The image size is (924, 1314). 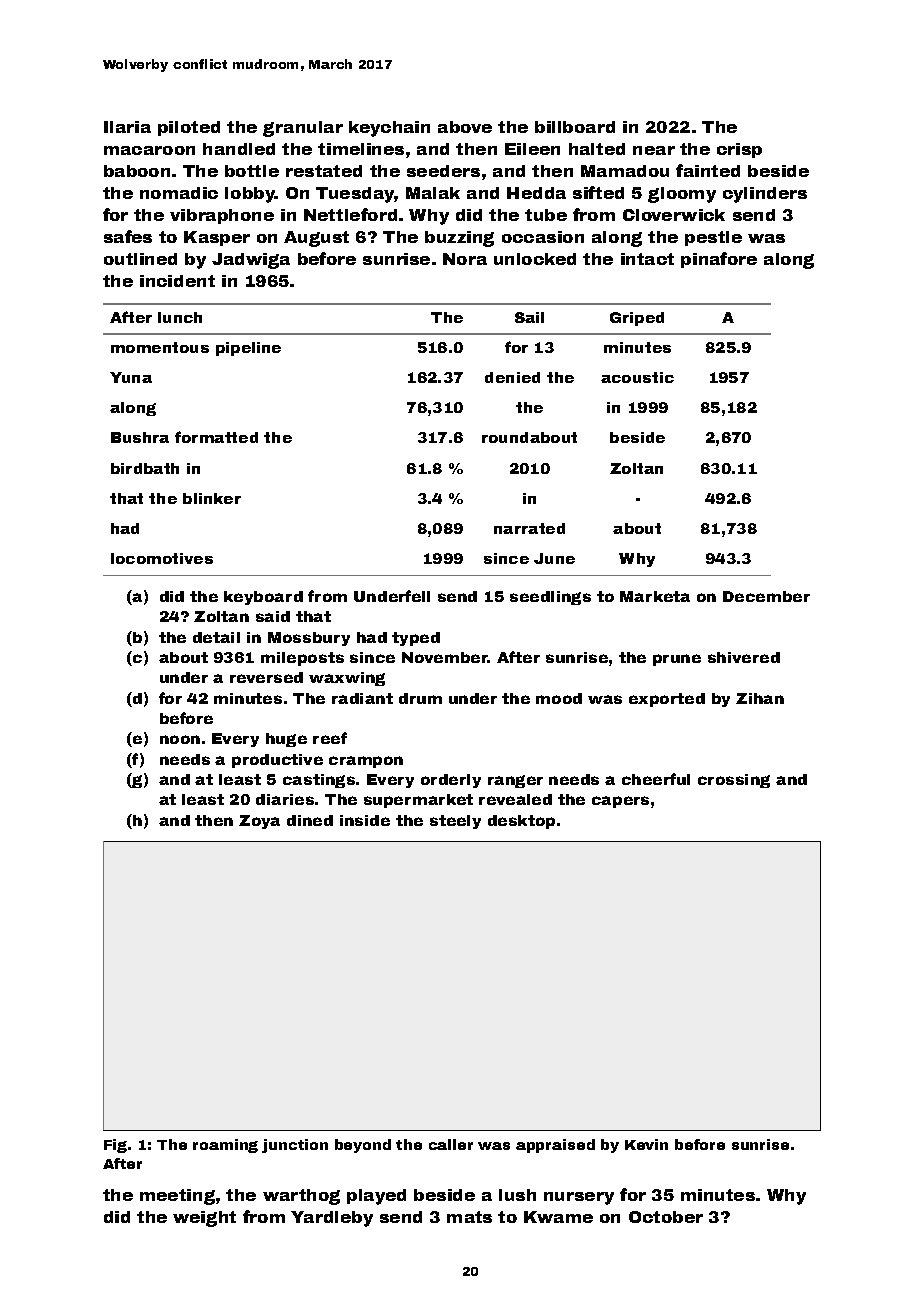 I want to click on meeting, so click(x=177, y=1197).
